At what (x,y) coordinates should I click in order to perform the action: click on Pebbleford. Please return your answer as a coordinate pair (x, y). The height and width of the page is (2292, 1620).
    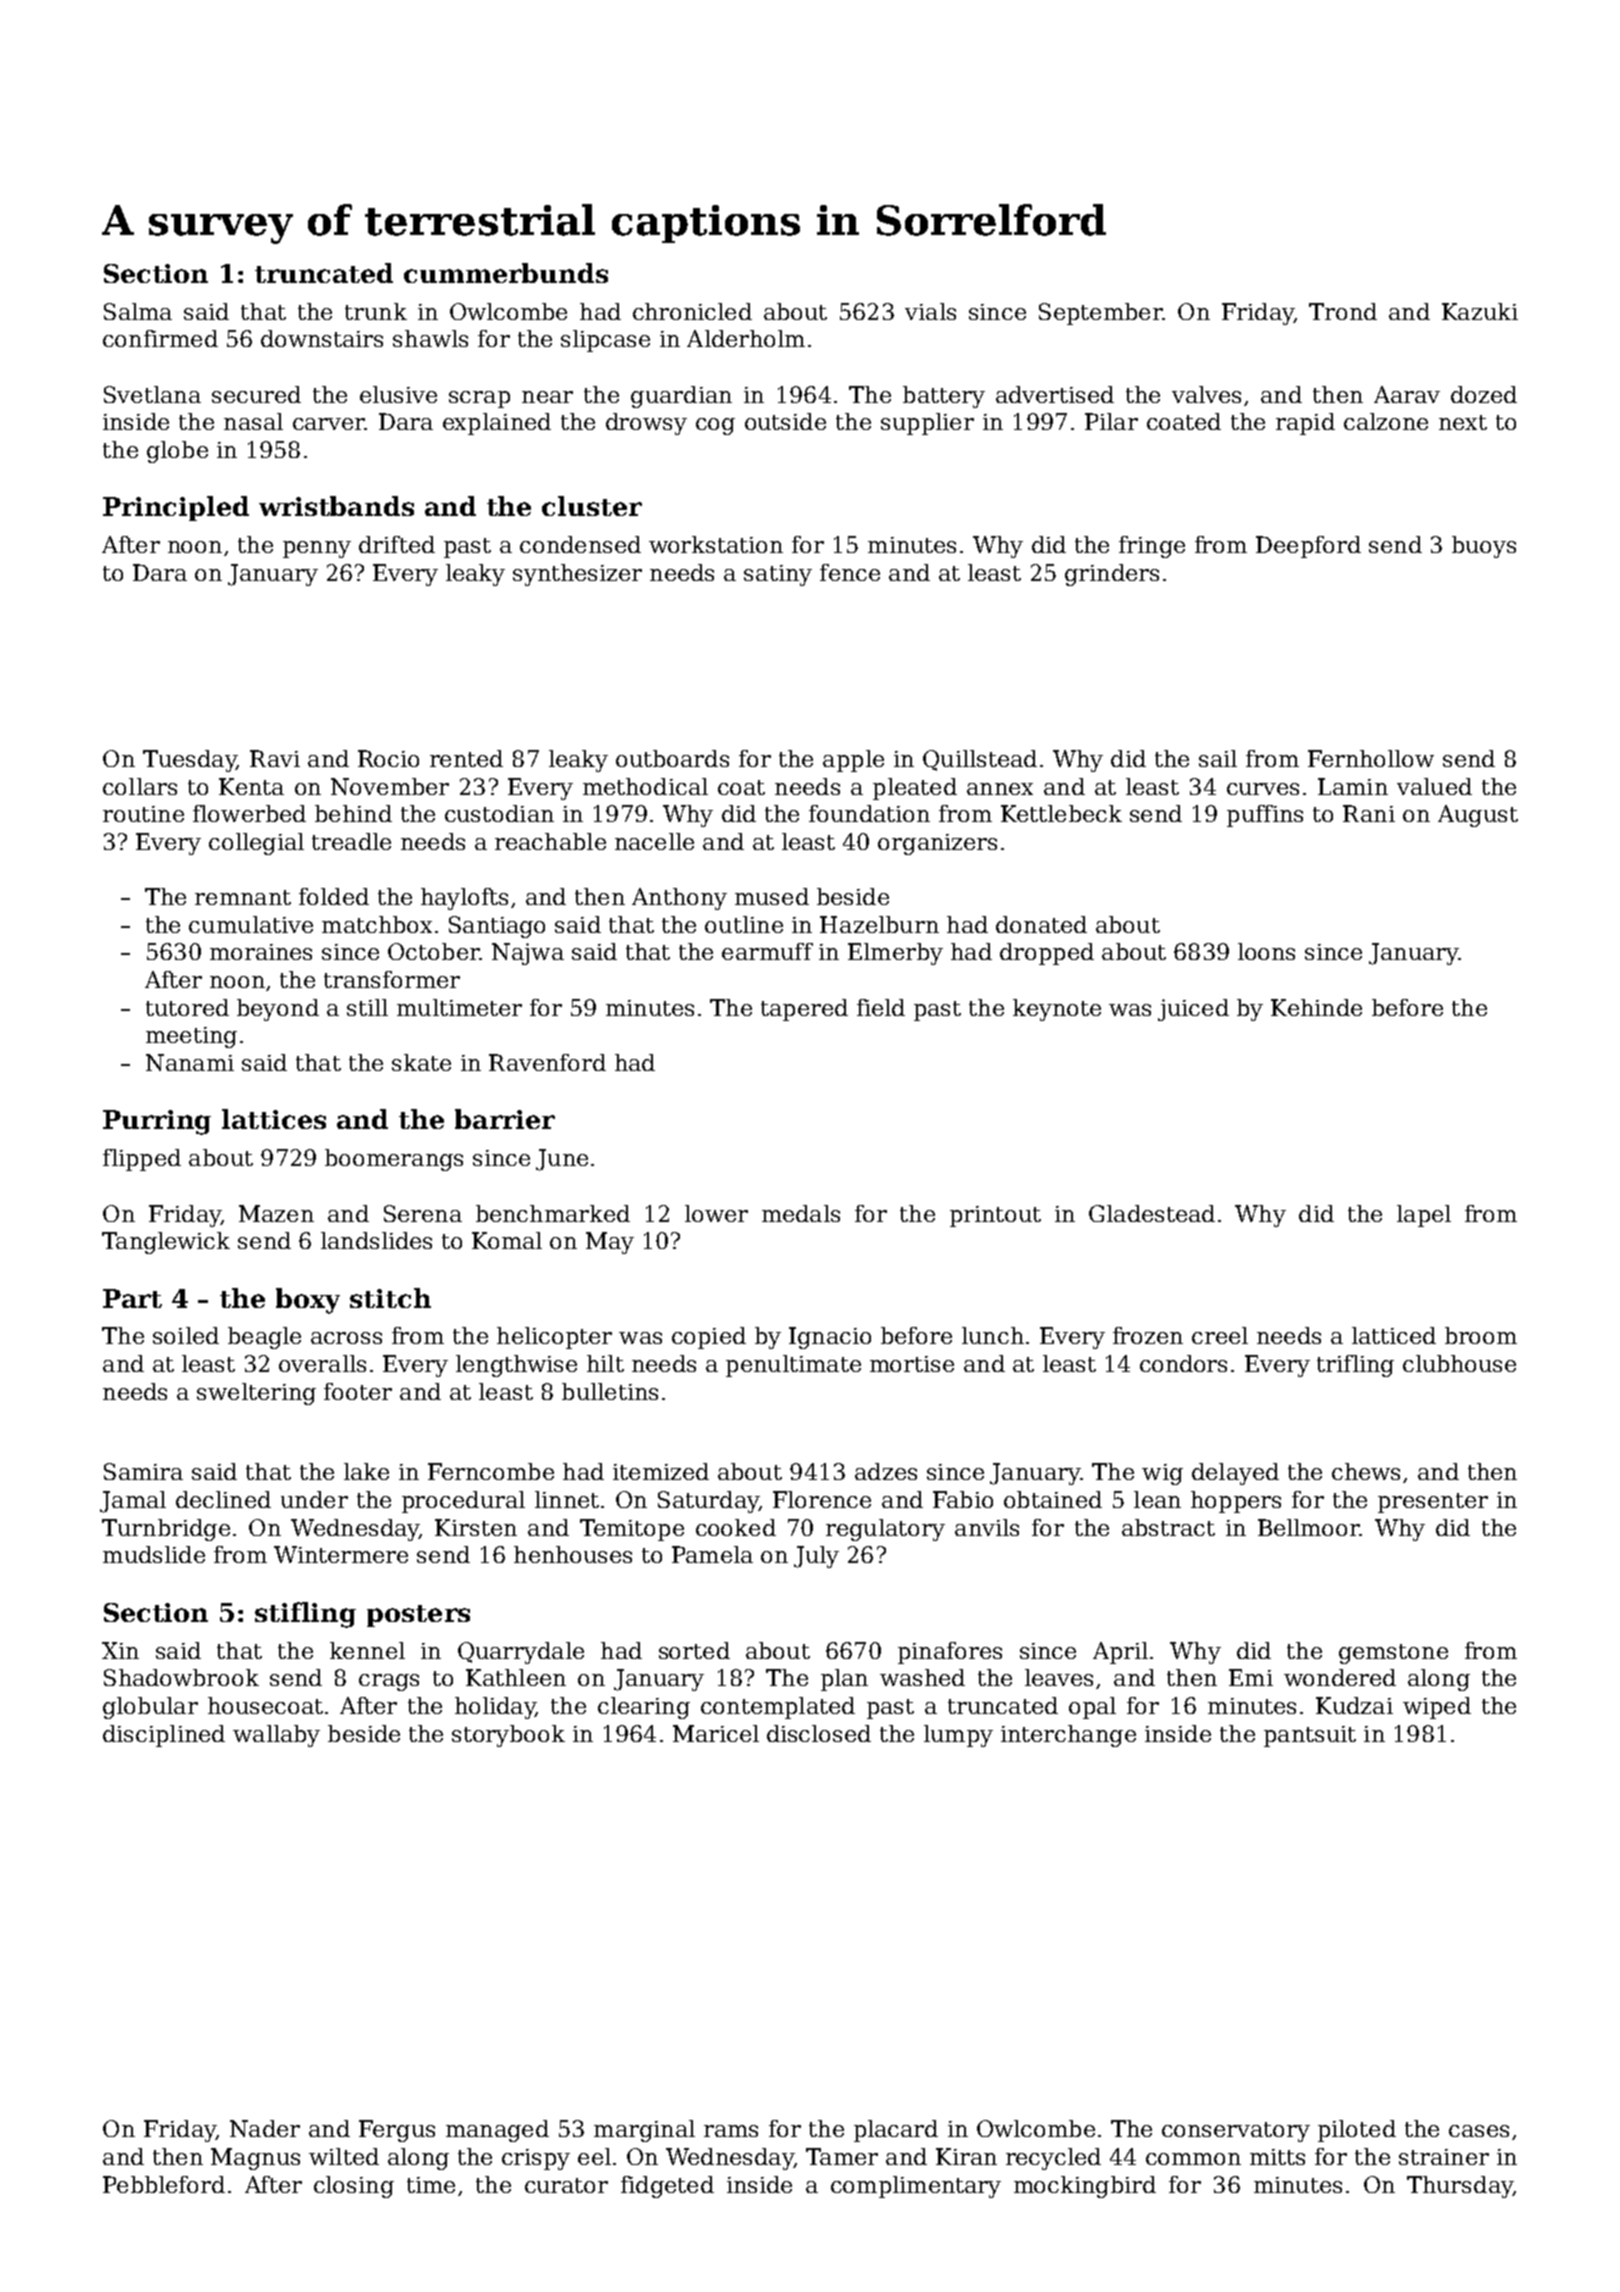
    Looking at the image, I should click on (164, 2184).
